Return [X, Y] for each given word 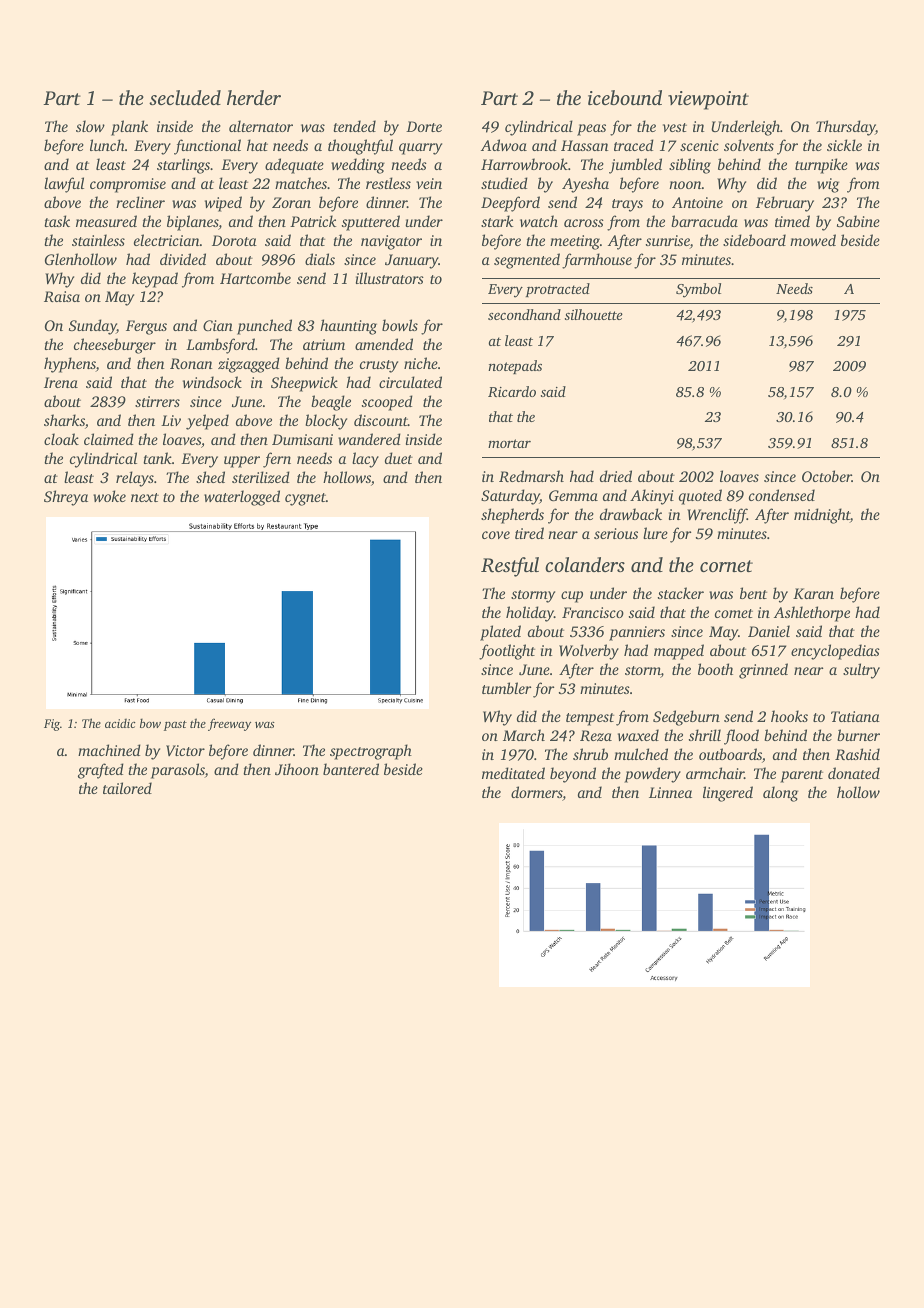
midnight [822, 516]
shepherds [512, 516]
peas [591, 130]
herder [254, 97]
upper [242, 462]
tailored [127, 788]
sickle [844, 145]
